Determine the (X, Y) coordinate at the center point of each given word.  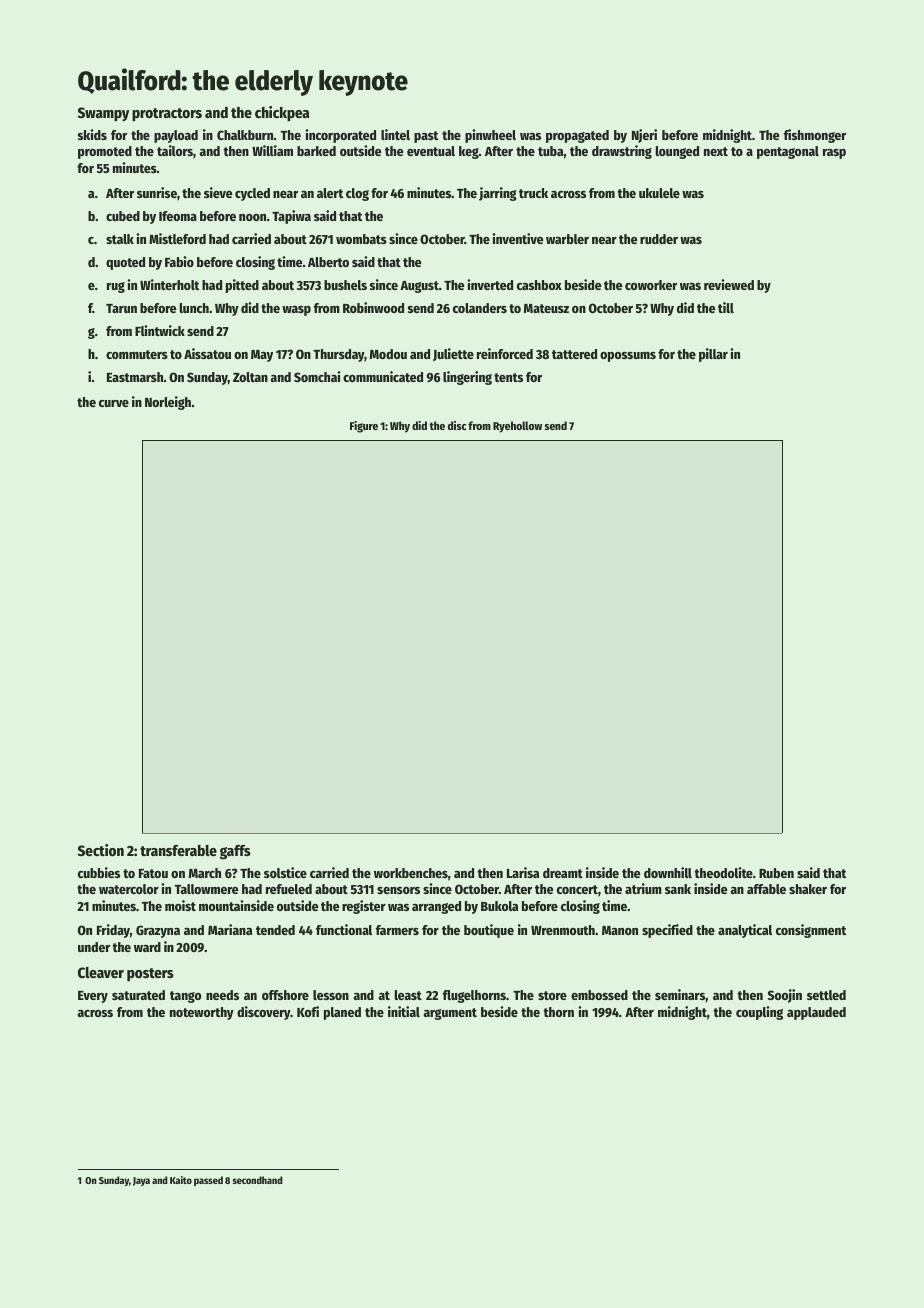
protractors (167, 114)
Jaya (141, 1181)
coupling (759, 1013)
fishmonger (815, 136)
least (408, 995)
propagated (577, 136)
